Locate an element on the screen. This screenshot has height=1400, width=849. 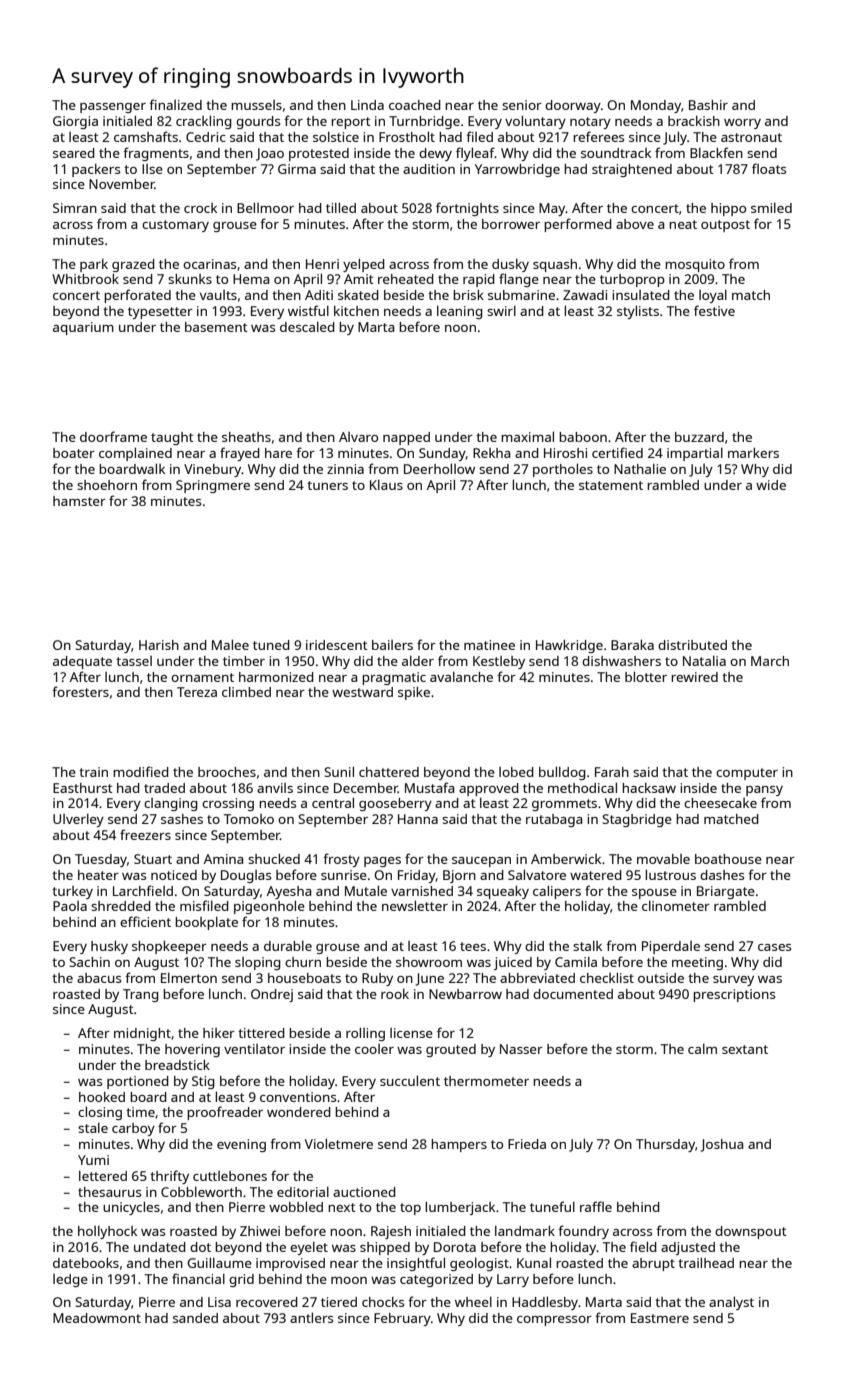
passenger is located at coordinates (113, 108).
